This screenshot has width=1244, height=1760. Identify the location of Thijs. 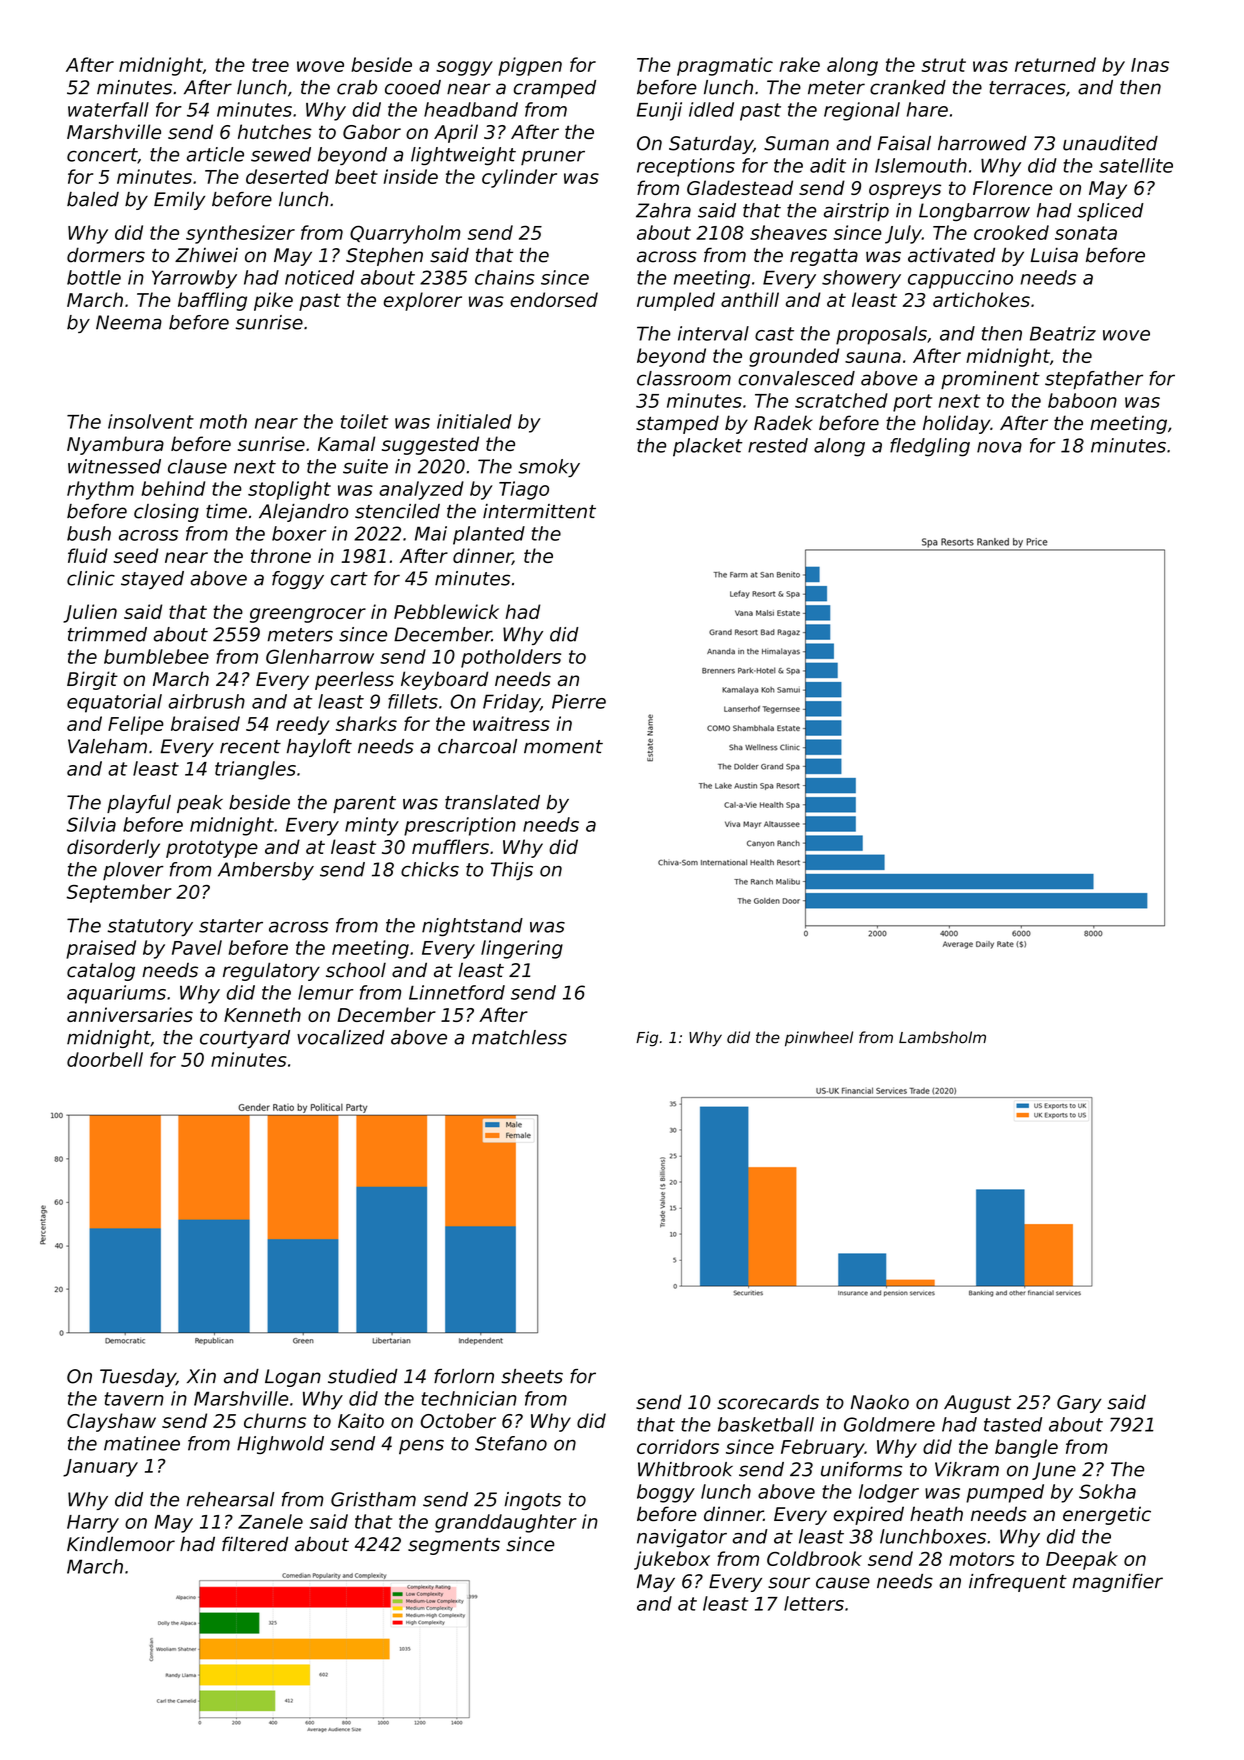
(512, 871).
